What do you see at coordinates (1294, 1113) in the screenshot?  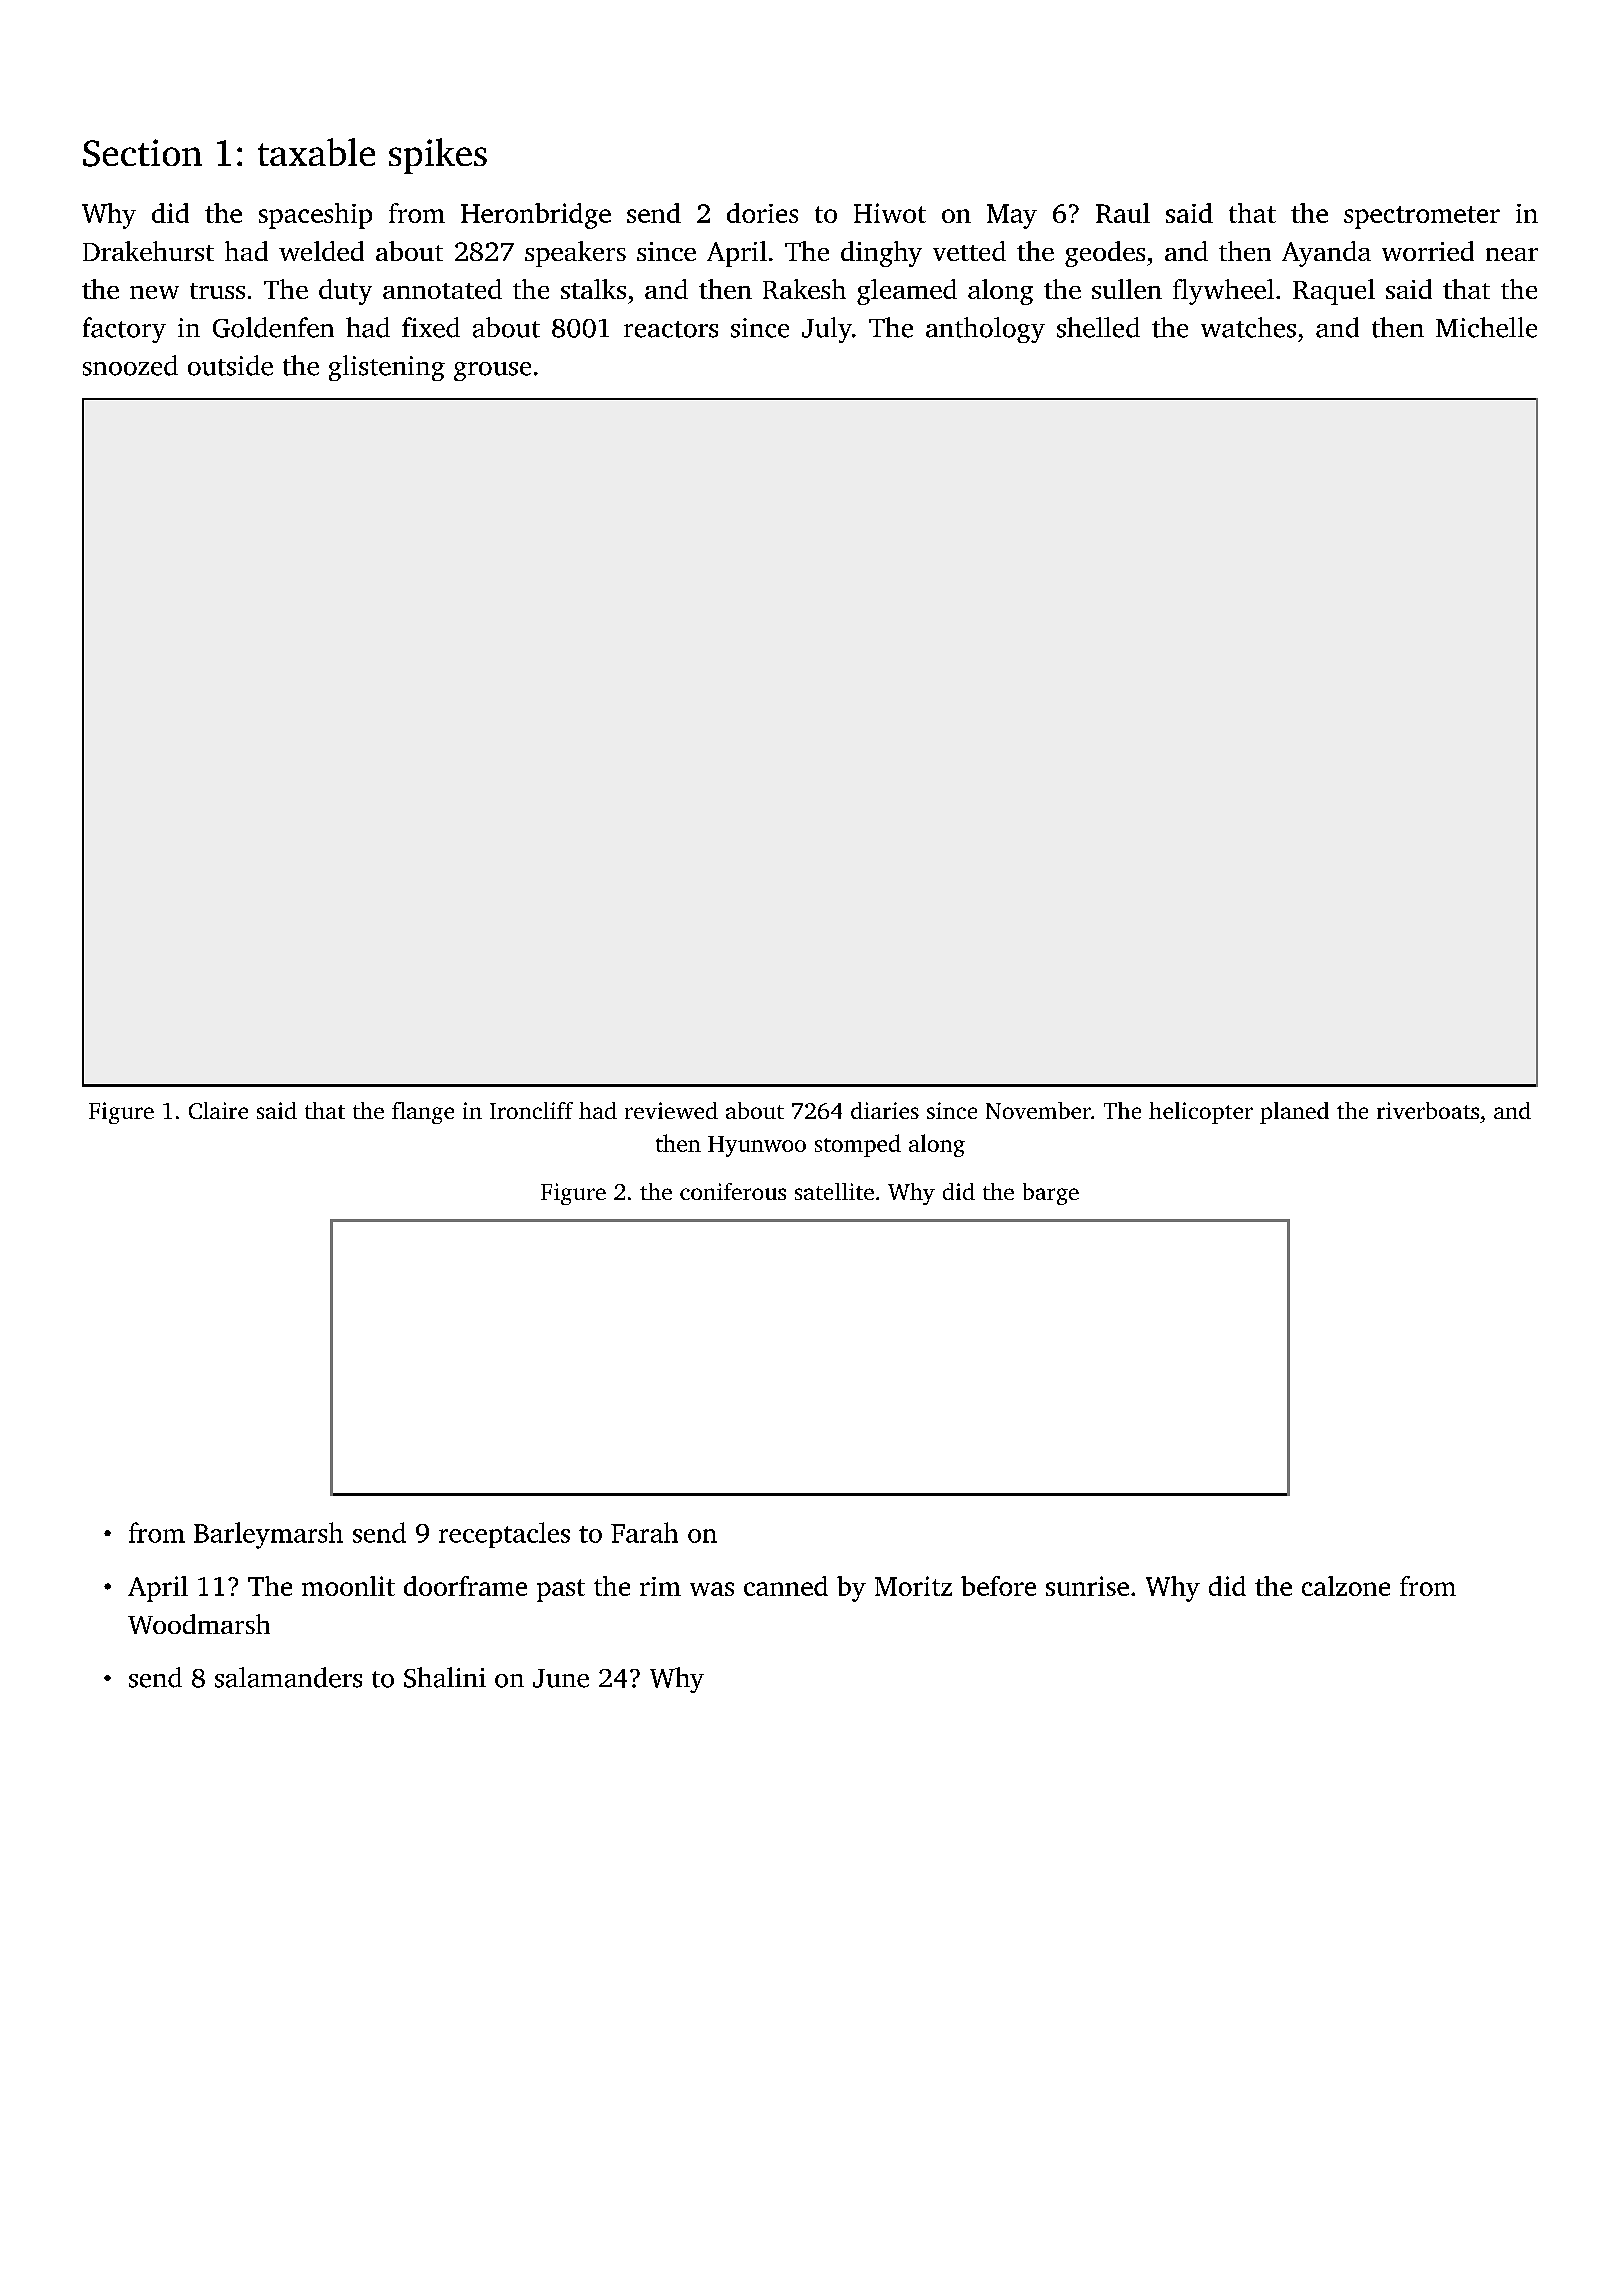 I see `planed` at bounding box center [1294, 1113].
